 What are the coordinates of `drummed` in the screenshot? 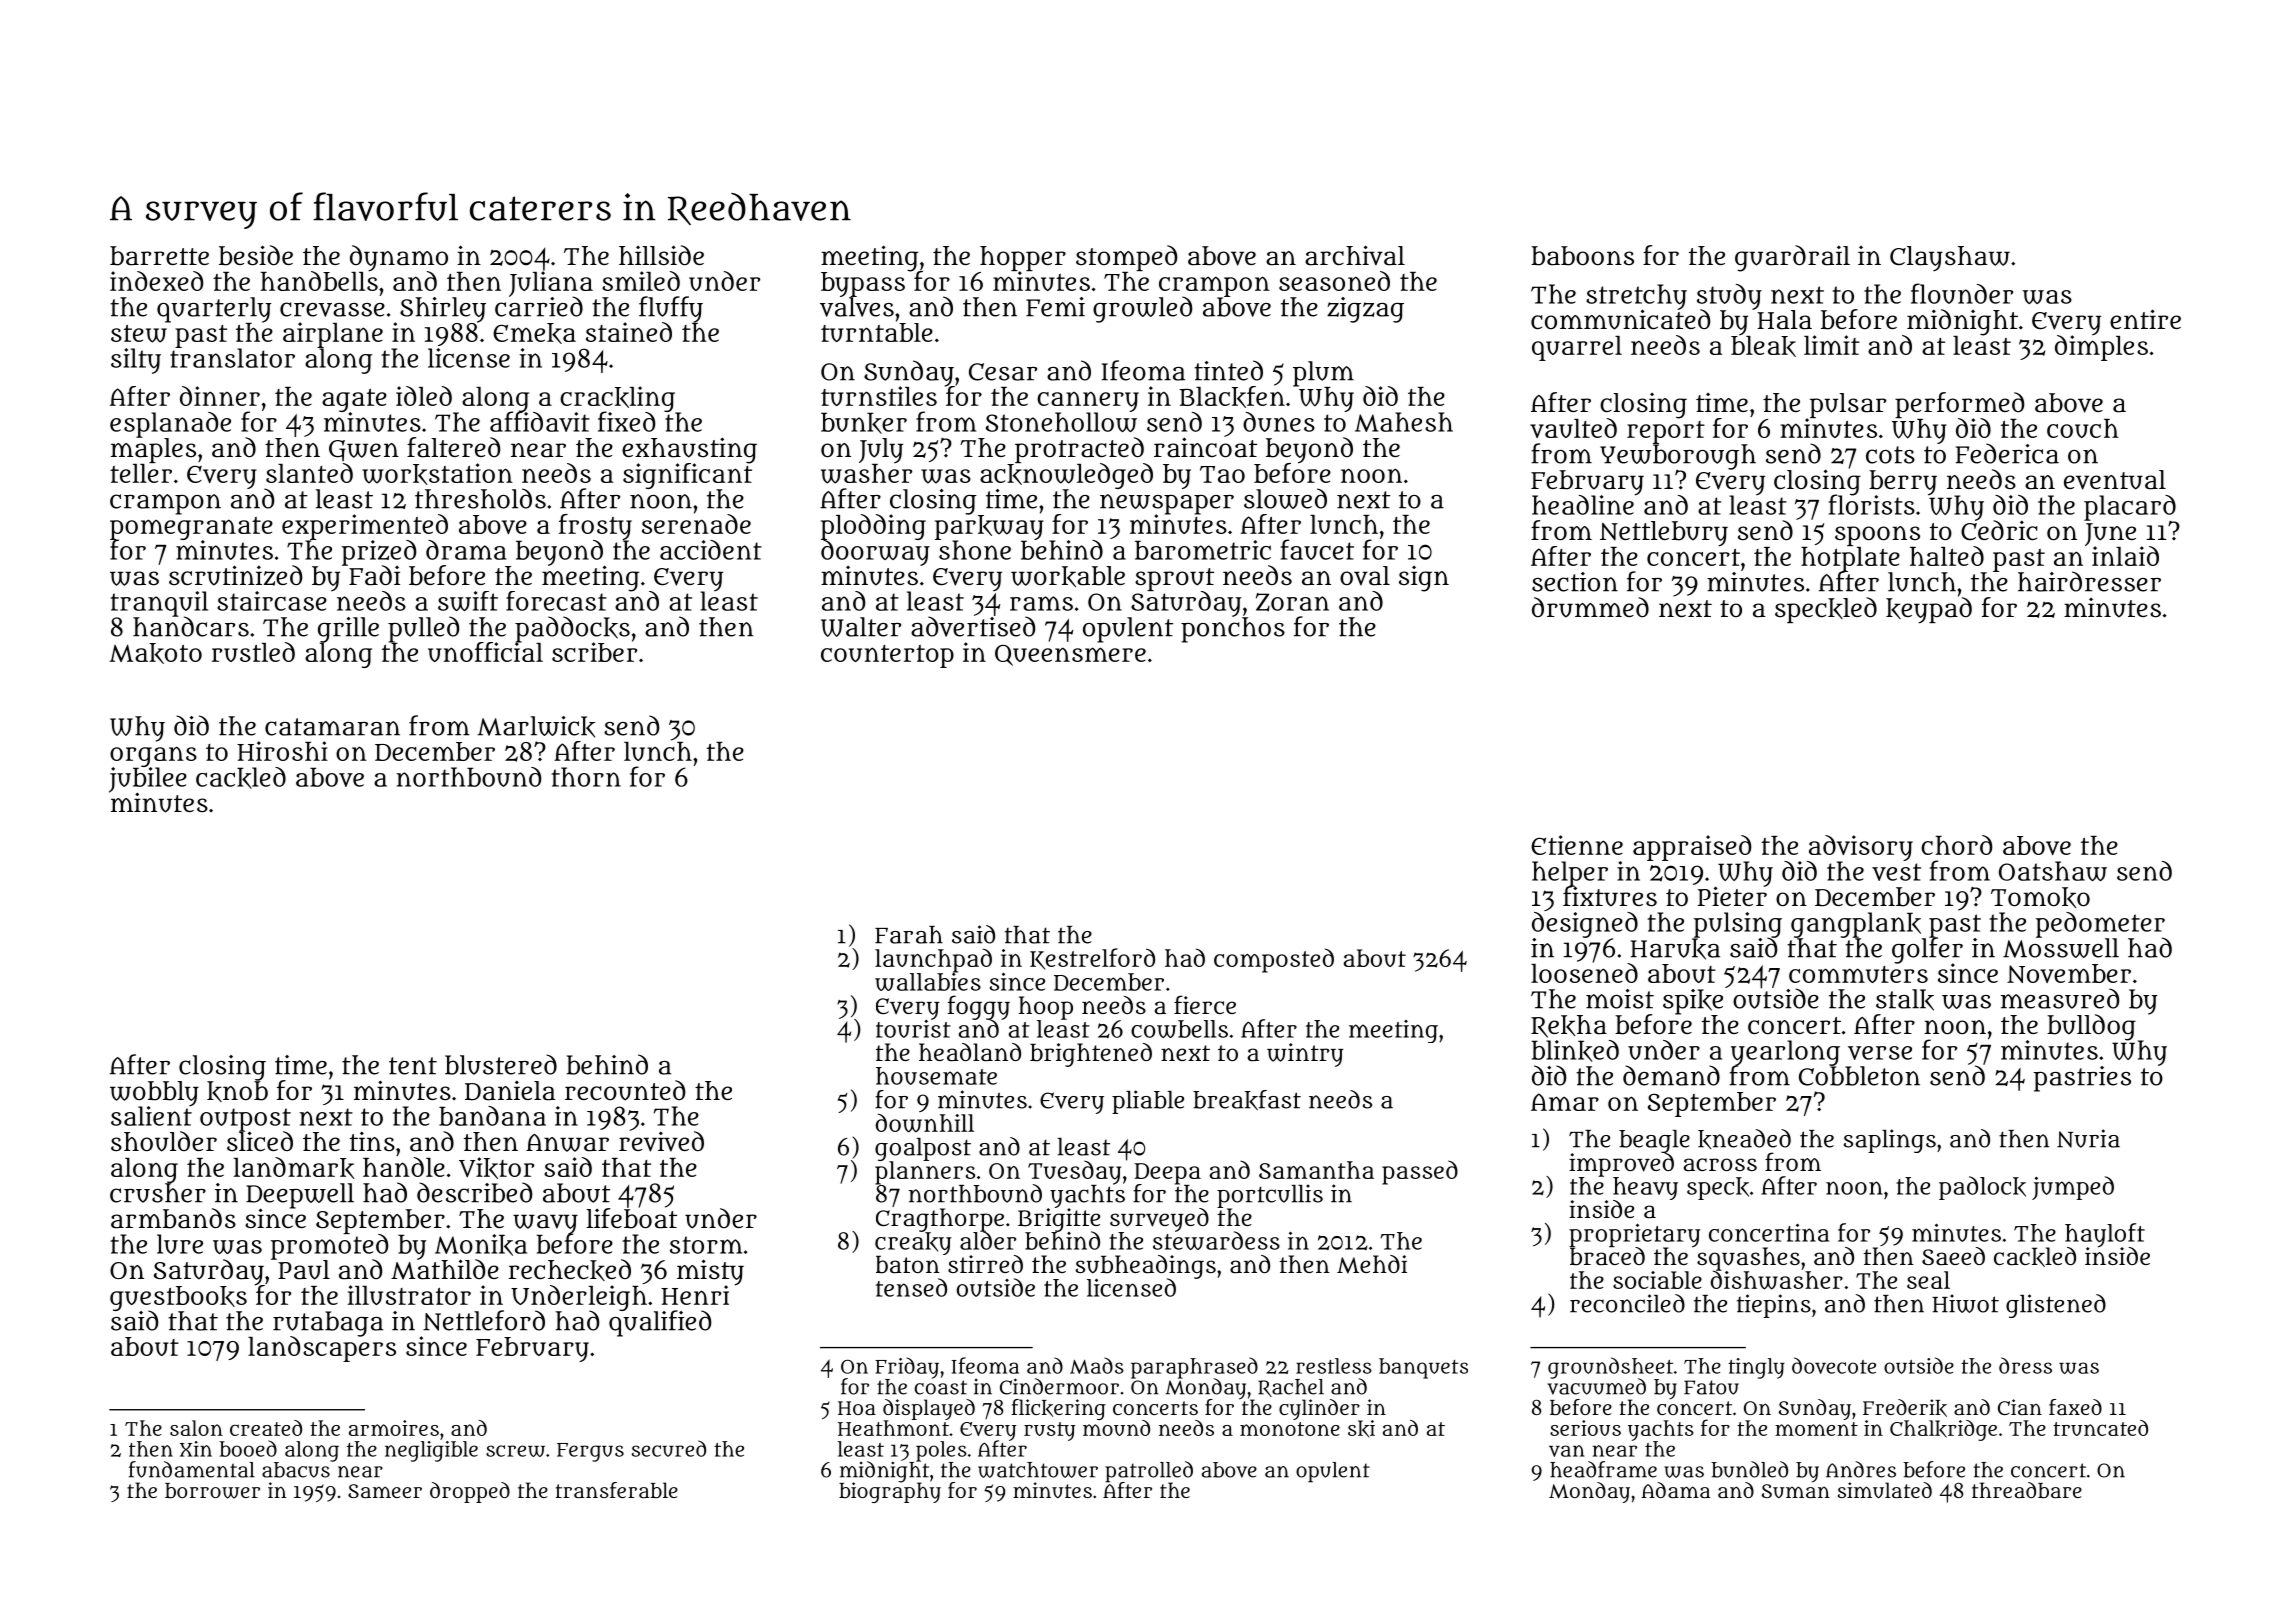 It's located at (1590, 607).
